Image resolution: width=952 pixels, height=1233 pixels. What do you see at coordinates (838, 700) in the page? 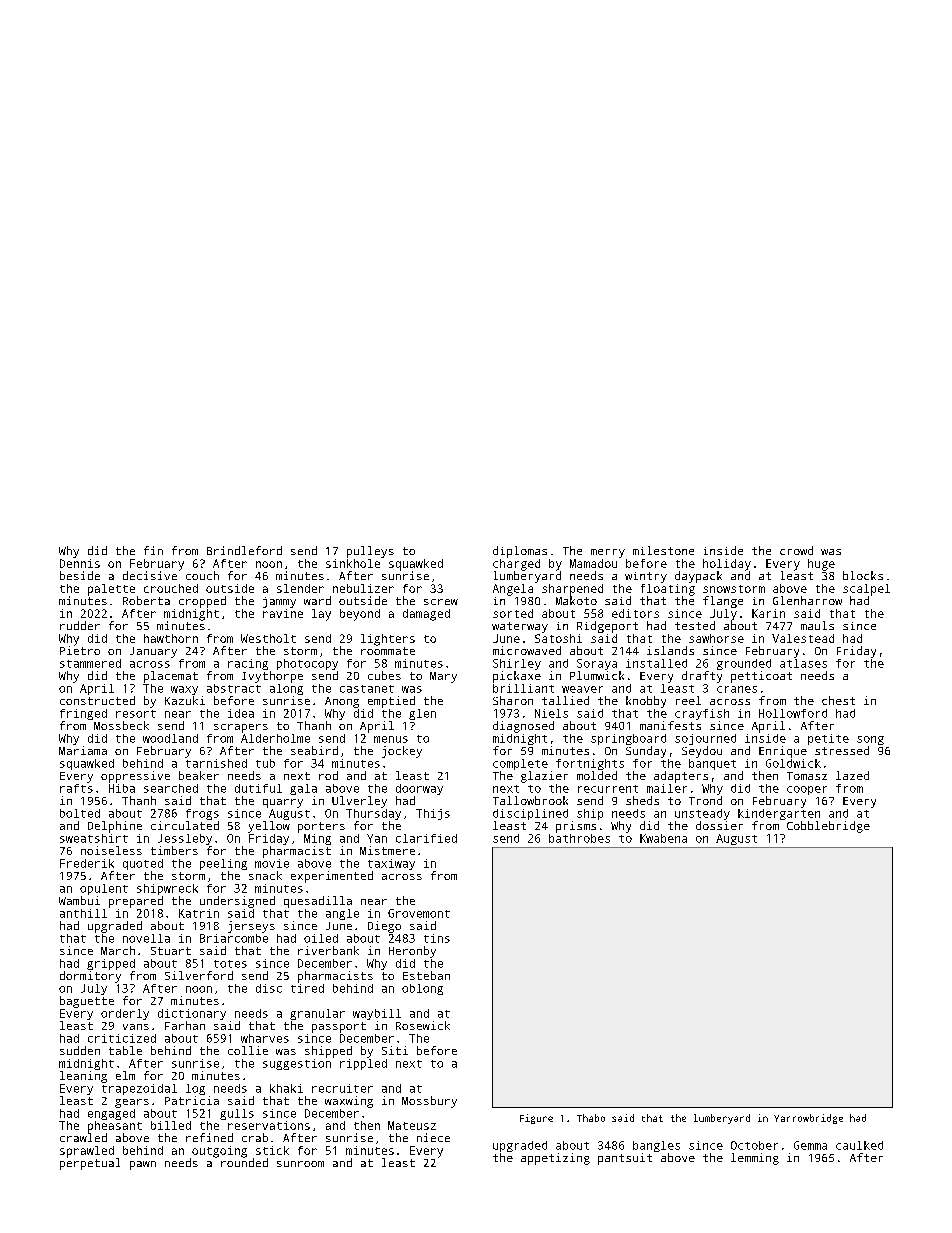
I see `chest` at bounding box center [838, 700].
